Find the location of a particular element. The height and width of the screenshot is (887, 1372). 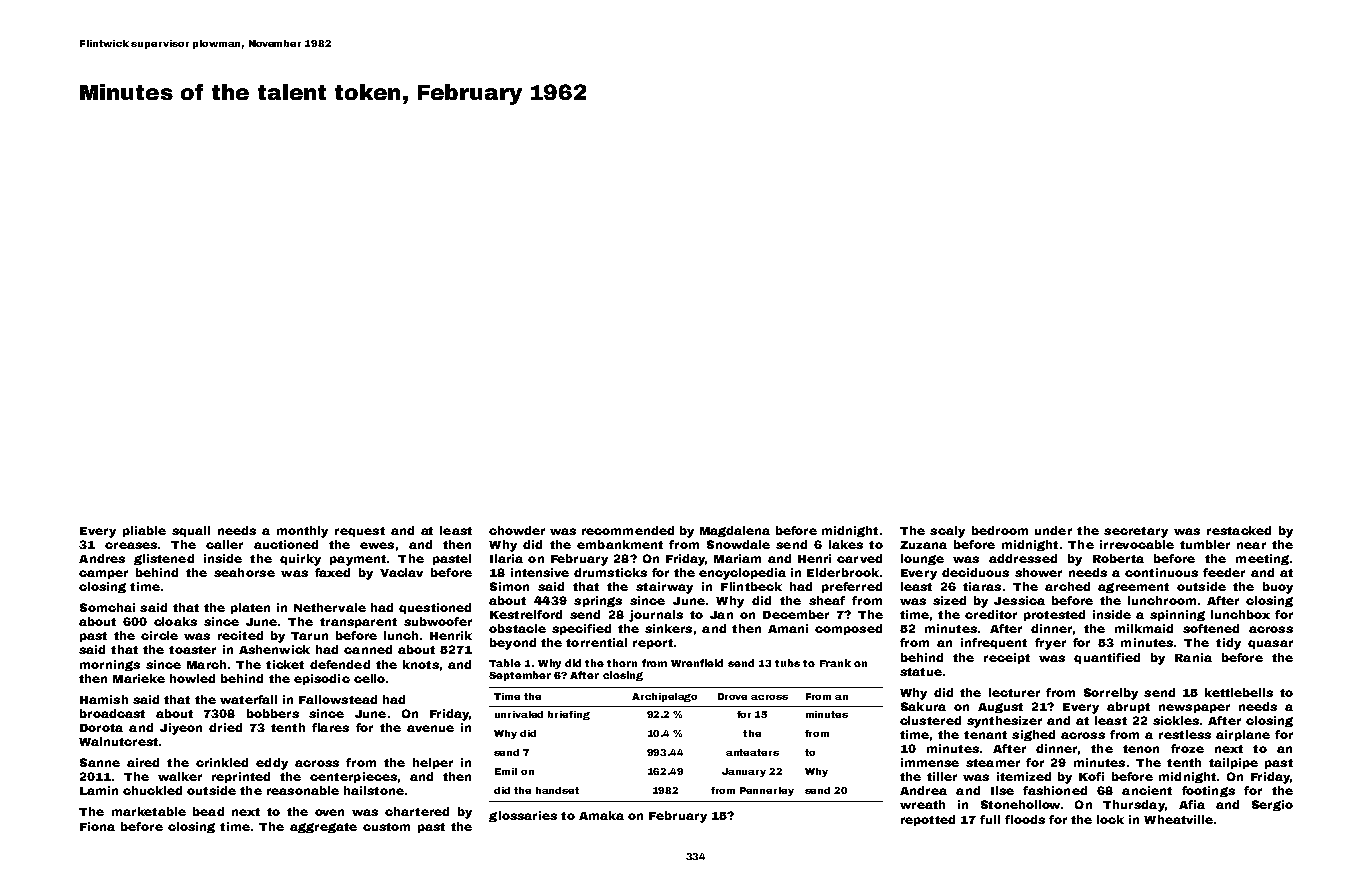

Snowdale is located at coordinates (738, 544).
